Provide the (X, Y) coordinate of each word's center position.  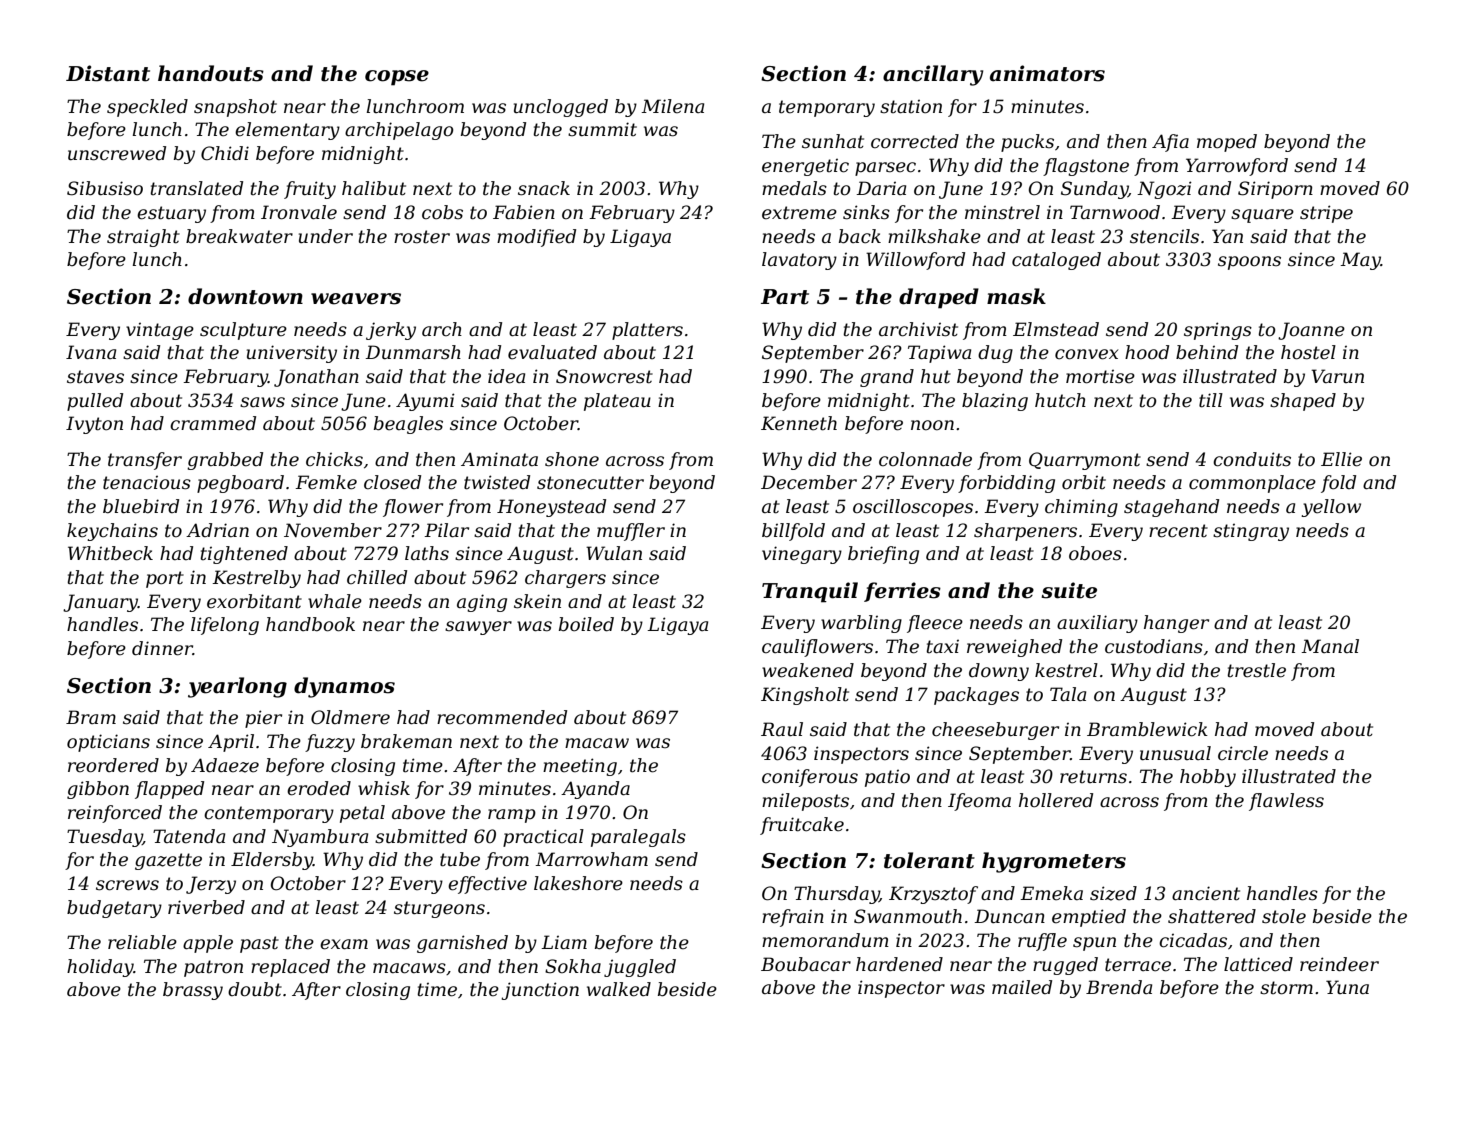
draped (939, 298)
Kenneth (799, 423)
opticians (108, 743)
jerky (391, 331)
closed (392, 482)
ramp (512, 816)
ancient (1206, 893)
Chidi (225, 153)
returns (1093, 777)
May (1360, 261)
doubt (255, 989)
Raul (782, 729)
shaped (1303, 402)
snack (544, 188)
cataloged (1056, 261)
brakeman (406, 741)
